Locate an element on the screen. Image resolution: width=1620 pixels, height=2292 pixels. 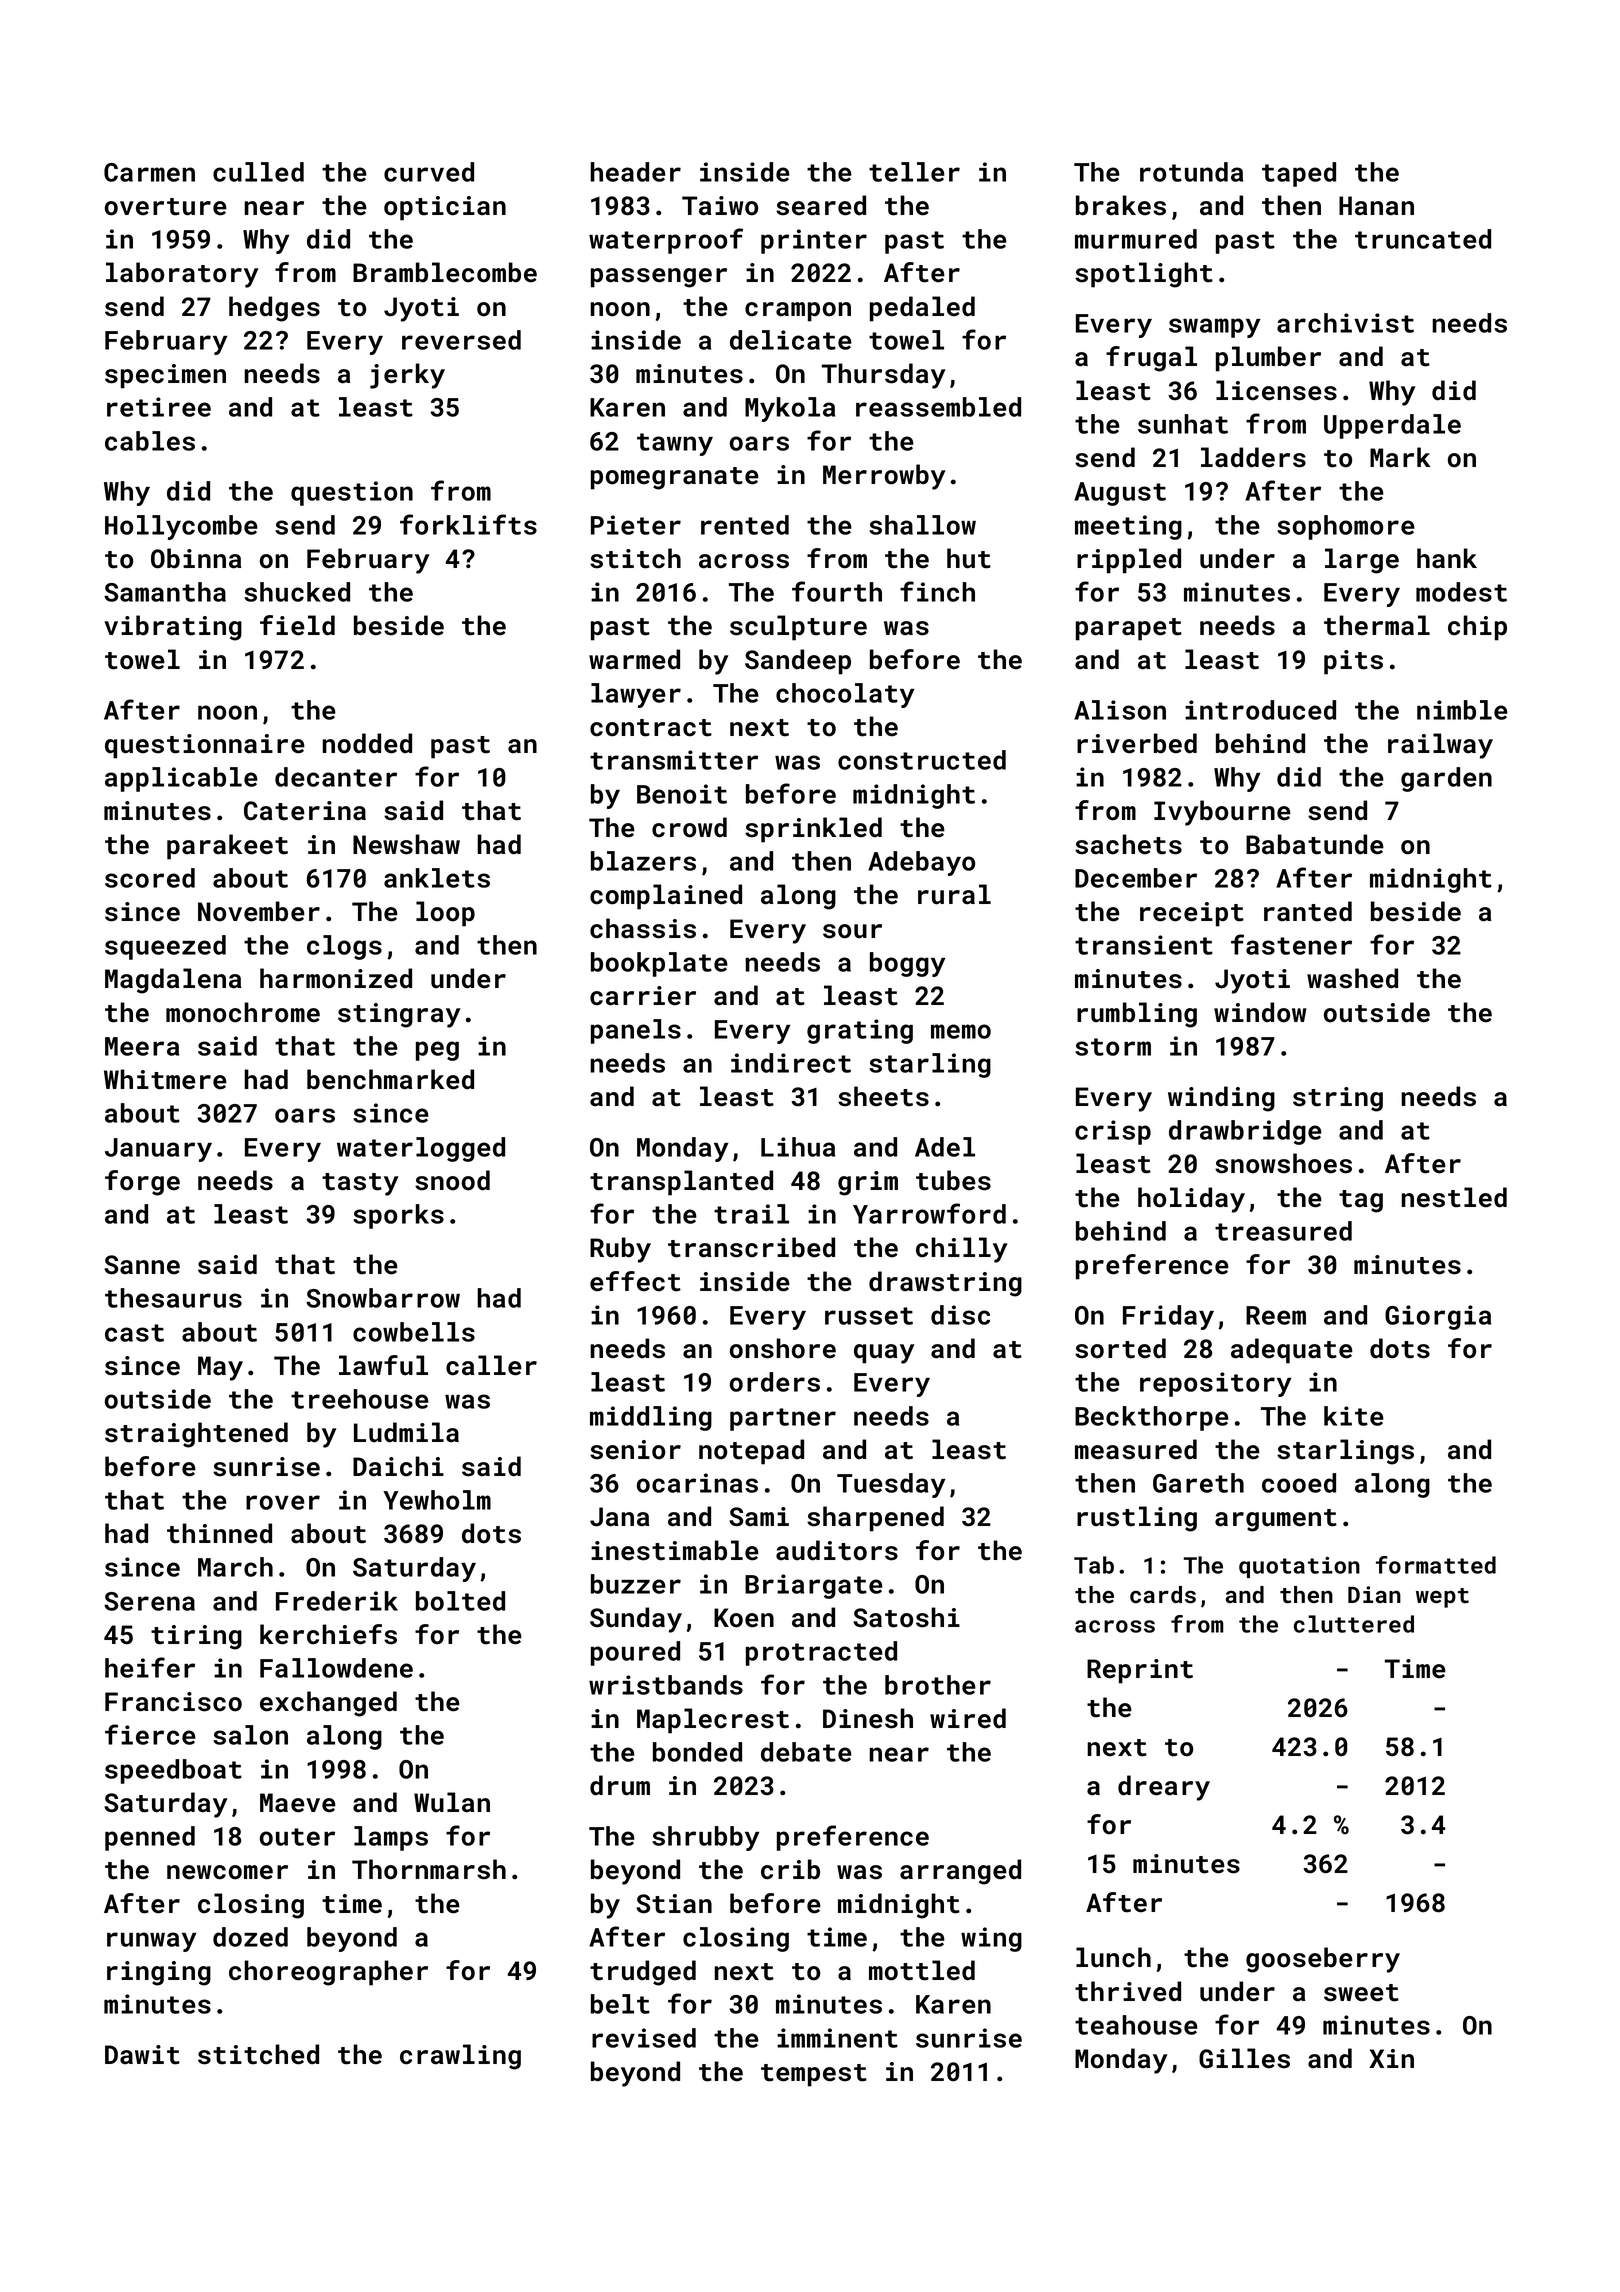
onshore is located at coordinates (783, 1348).
